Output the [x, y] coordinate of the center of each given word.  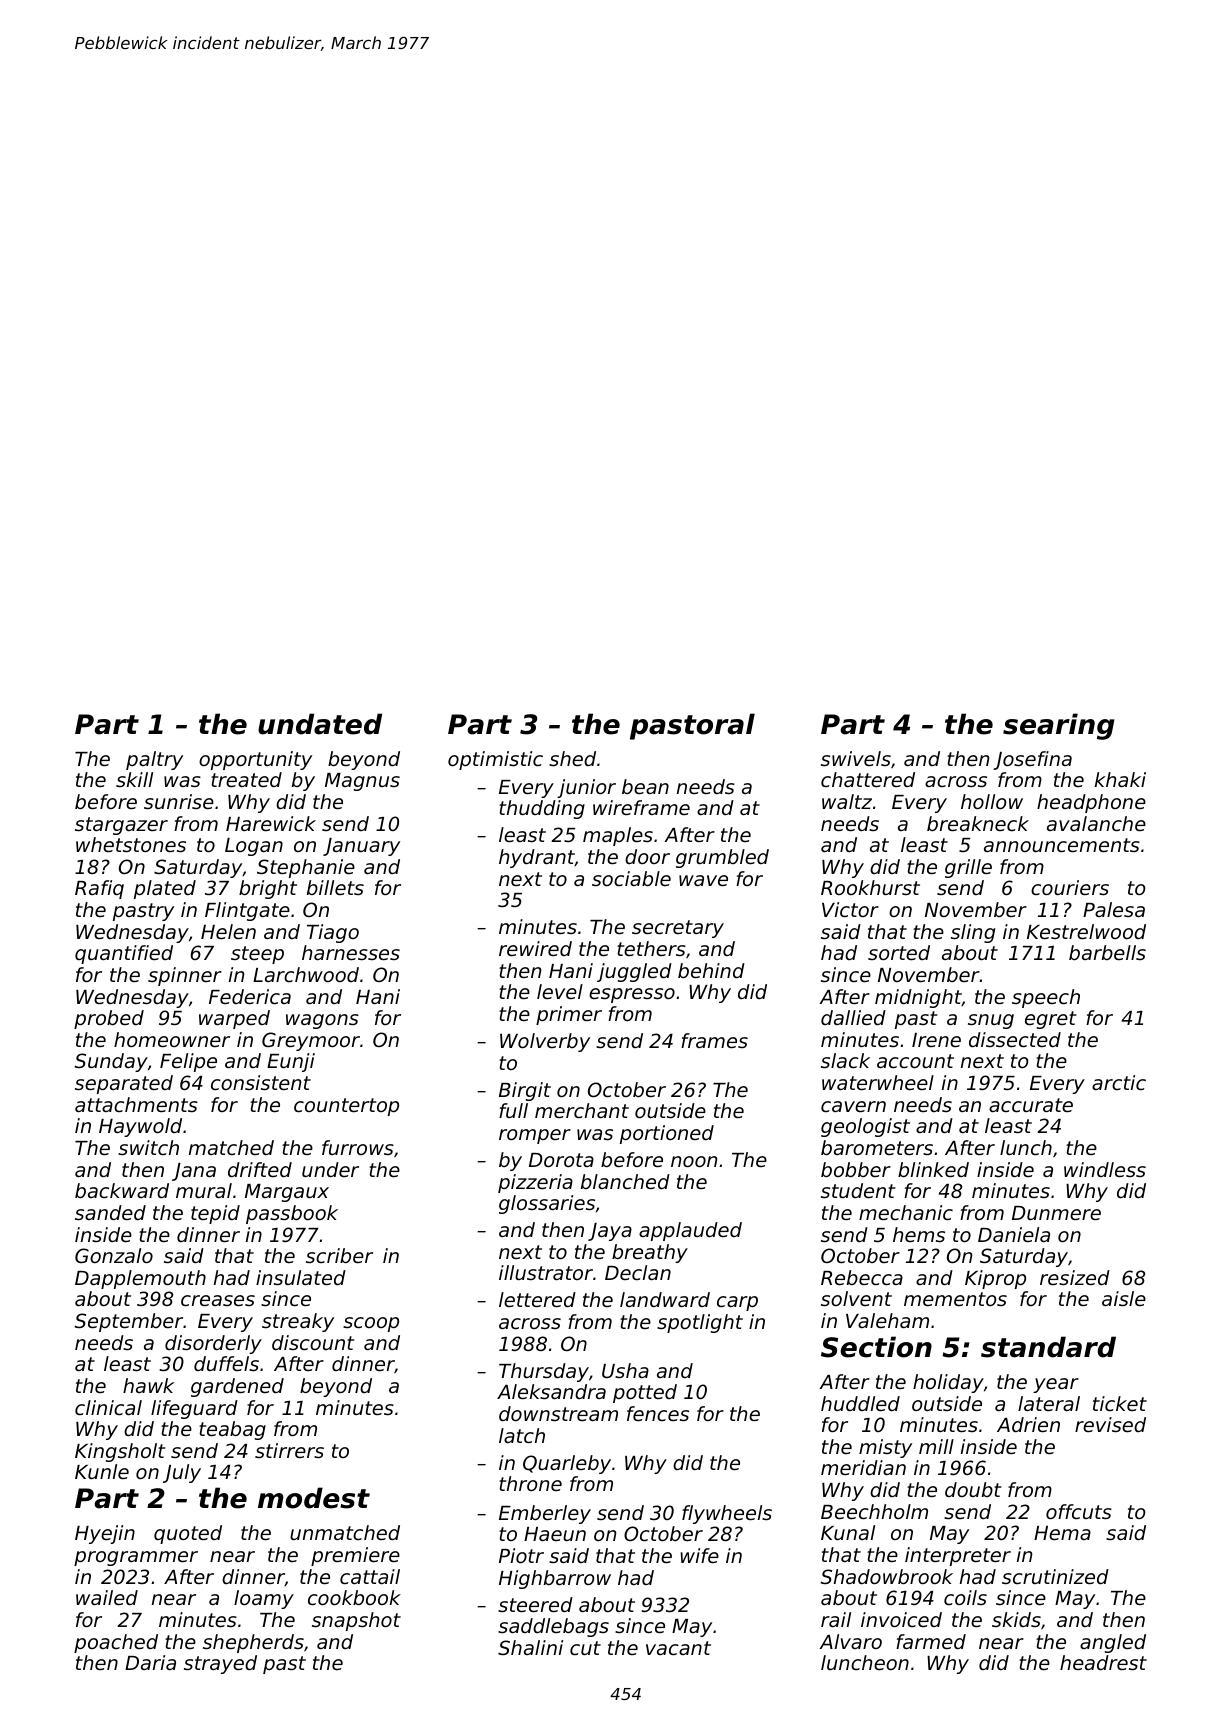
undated [320, 724]
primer [569, 1015]
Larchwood [306, 974]
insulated [301, 1277]
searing [1059, 726]
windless [1105, 1169]
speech [1046, 998]
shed [572, 758]
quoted [188, 1534]
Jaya [610, 1232]
